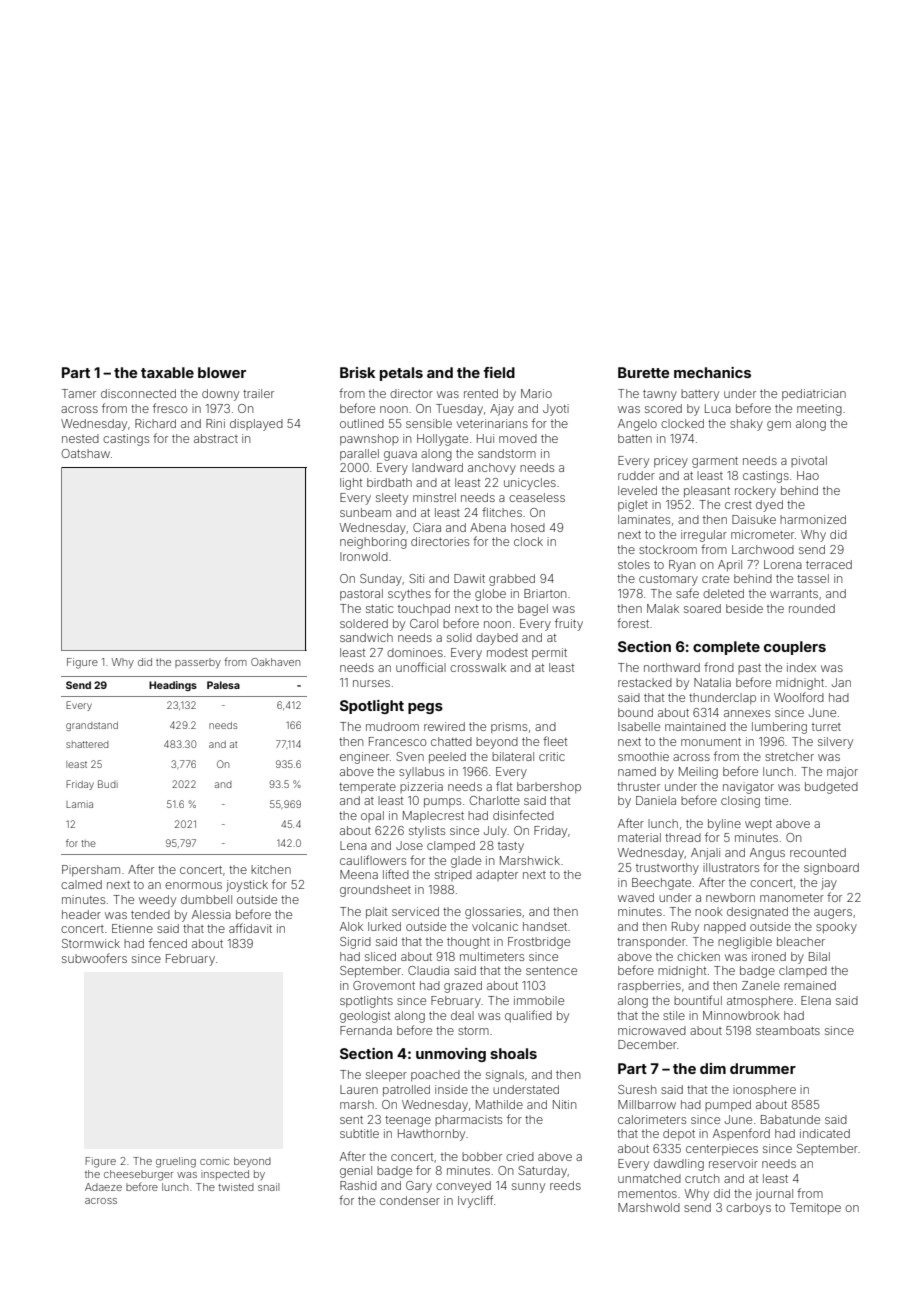 This screenshot has width=924, height=1308. Describe the element at coordinates (549, 654) in the screenshot. I see `permit` at that location.
